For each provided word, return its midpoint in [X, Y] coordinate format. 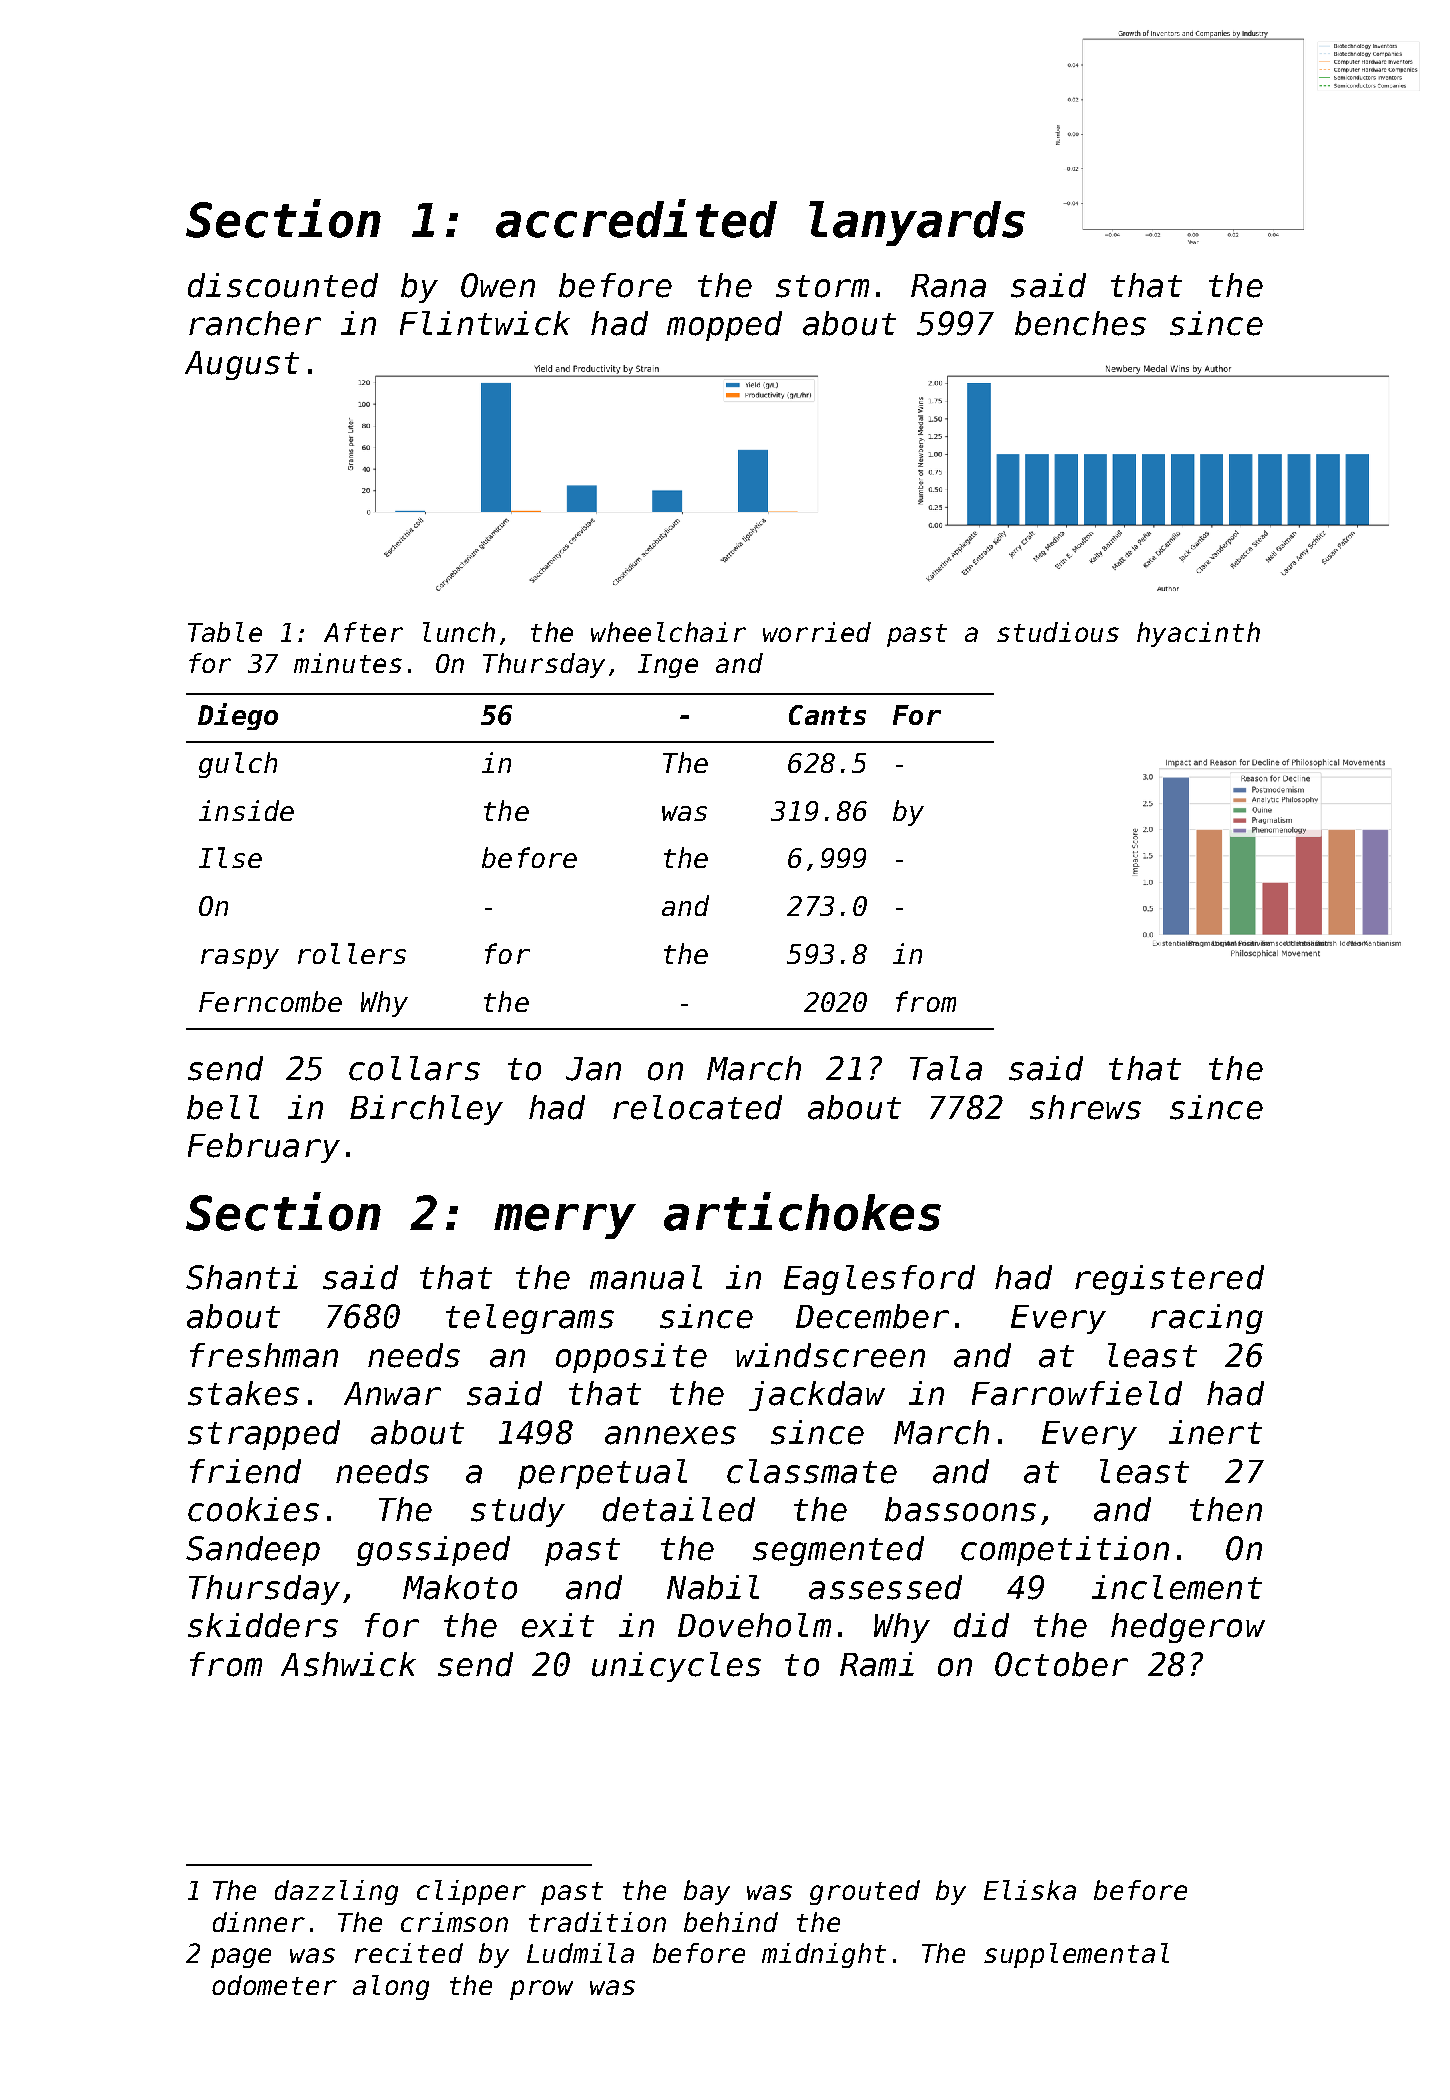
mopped [724, 326]
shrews [1085, 1107]
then [1226, 1509]
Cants [827, 715]
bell [223, 1107]
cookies [253, 1509]
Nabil [713, 1587]
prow [541, 1990]
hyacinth [1198, 634]
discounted [283, 285]
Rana [948, 286]
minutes [348, 663]
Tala [946, 1068]
